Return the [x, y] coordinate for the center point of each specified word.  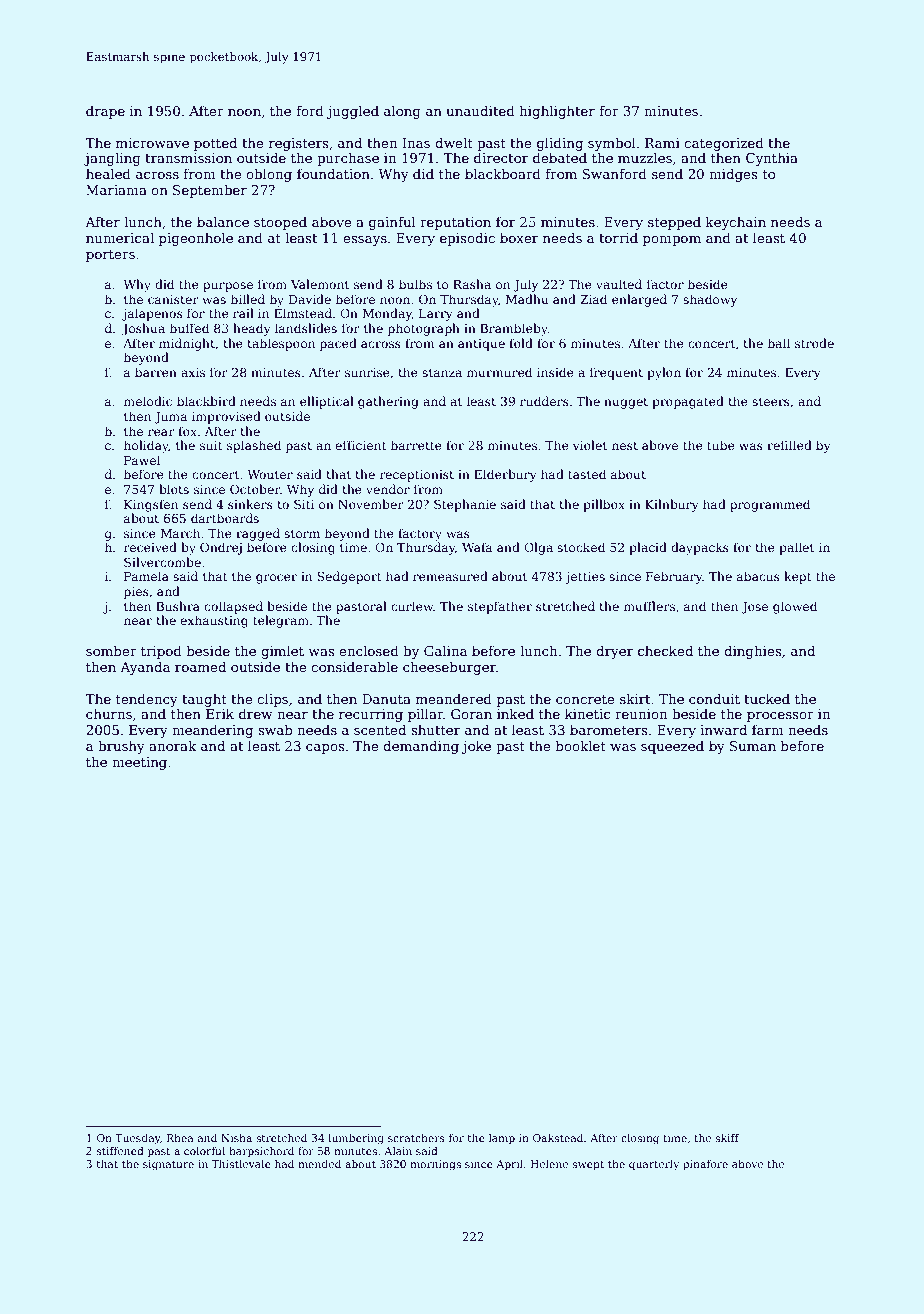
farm [768, 729]
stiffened [120, 1150]
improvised [226, 417]
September [210, 191]
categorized [724, 144]
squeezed [672, 747]
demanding [421, 747]
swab [275, 729]
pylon [664, 373]
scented [380, 729]
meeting [139, 763]
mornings [435, 1165]
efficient [361, 445]
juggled [353, 112]
